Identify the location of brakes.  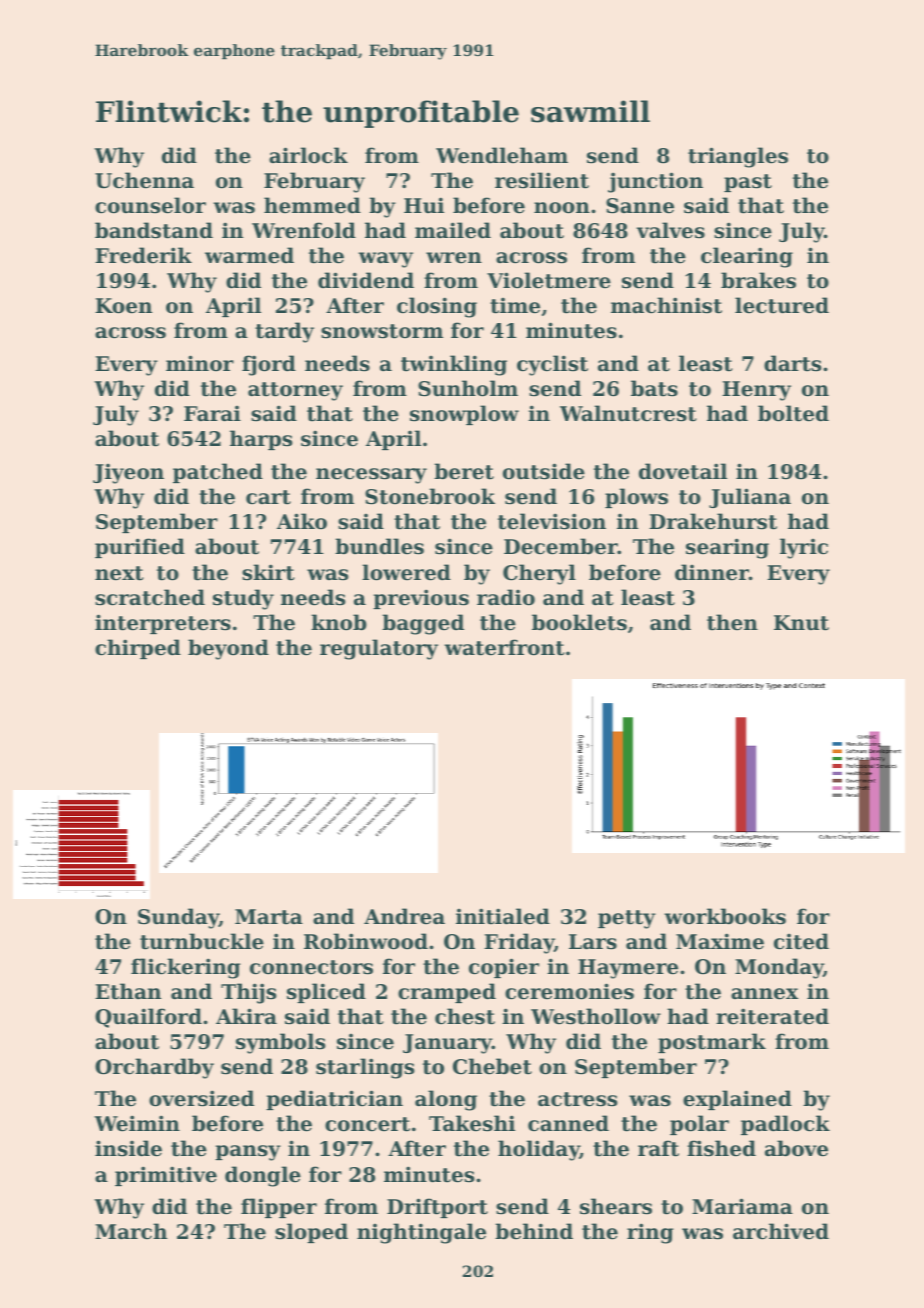
(758, 280).
